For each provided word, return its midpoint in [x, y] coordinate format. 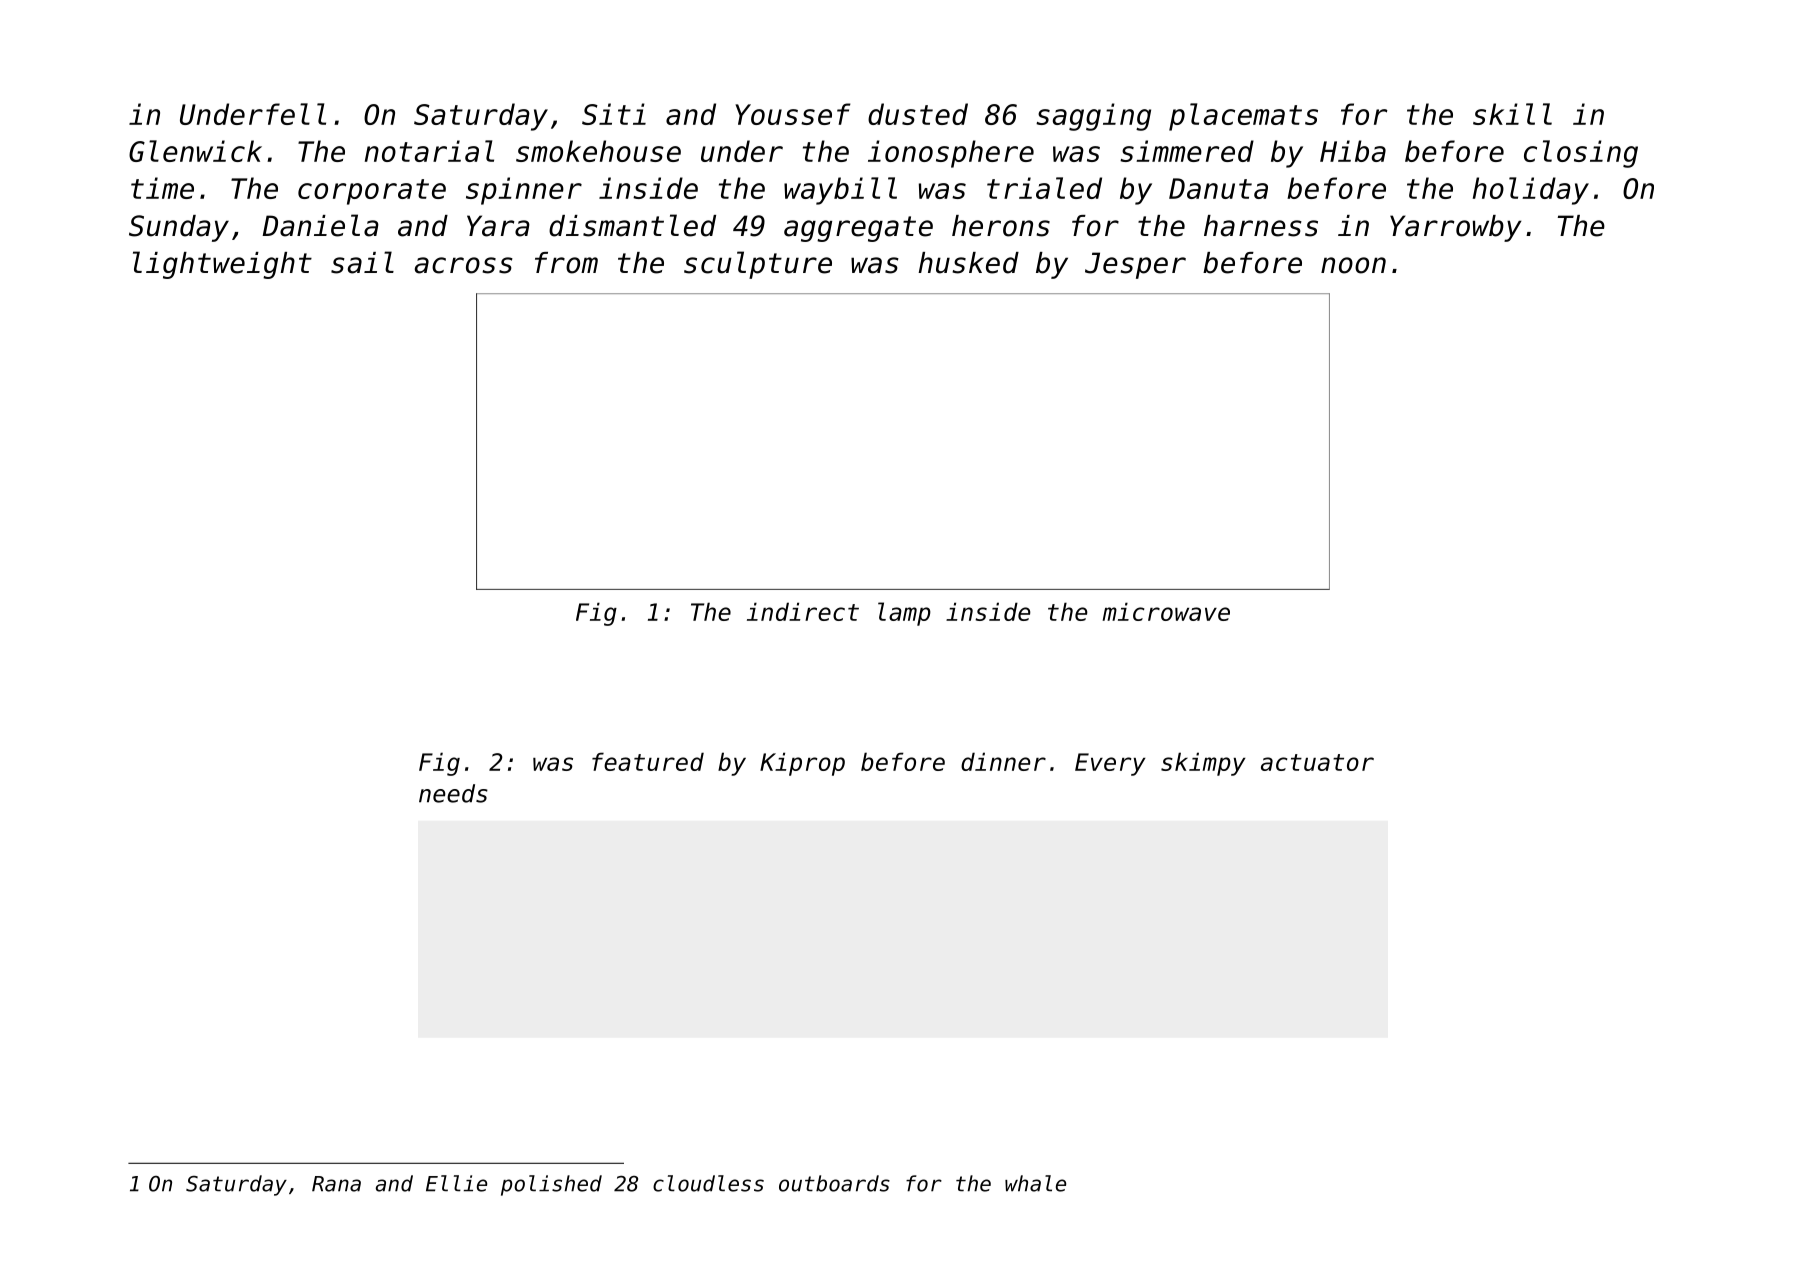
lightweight [222, 265]
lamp [904, 614]
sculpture [758, 265]
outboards [834, 1183]
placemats [1243, 117]
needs [453, 793]
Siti [614, 114]
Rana [336, 1184]
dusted [918, 114]
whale [1035, 1183]
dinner [1003, 761]
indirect [803, 611]
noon [1353, 265]
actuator [1317, 762]
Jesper [1135, 265]
